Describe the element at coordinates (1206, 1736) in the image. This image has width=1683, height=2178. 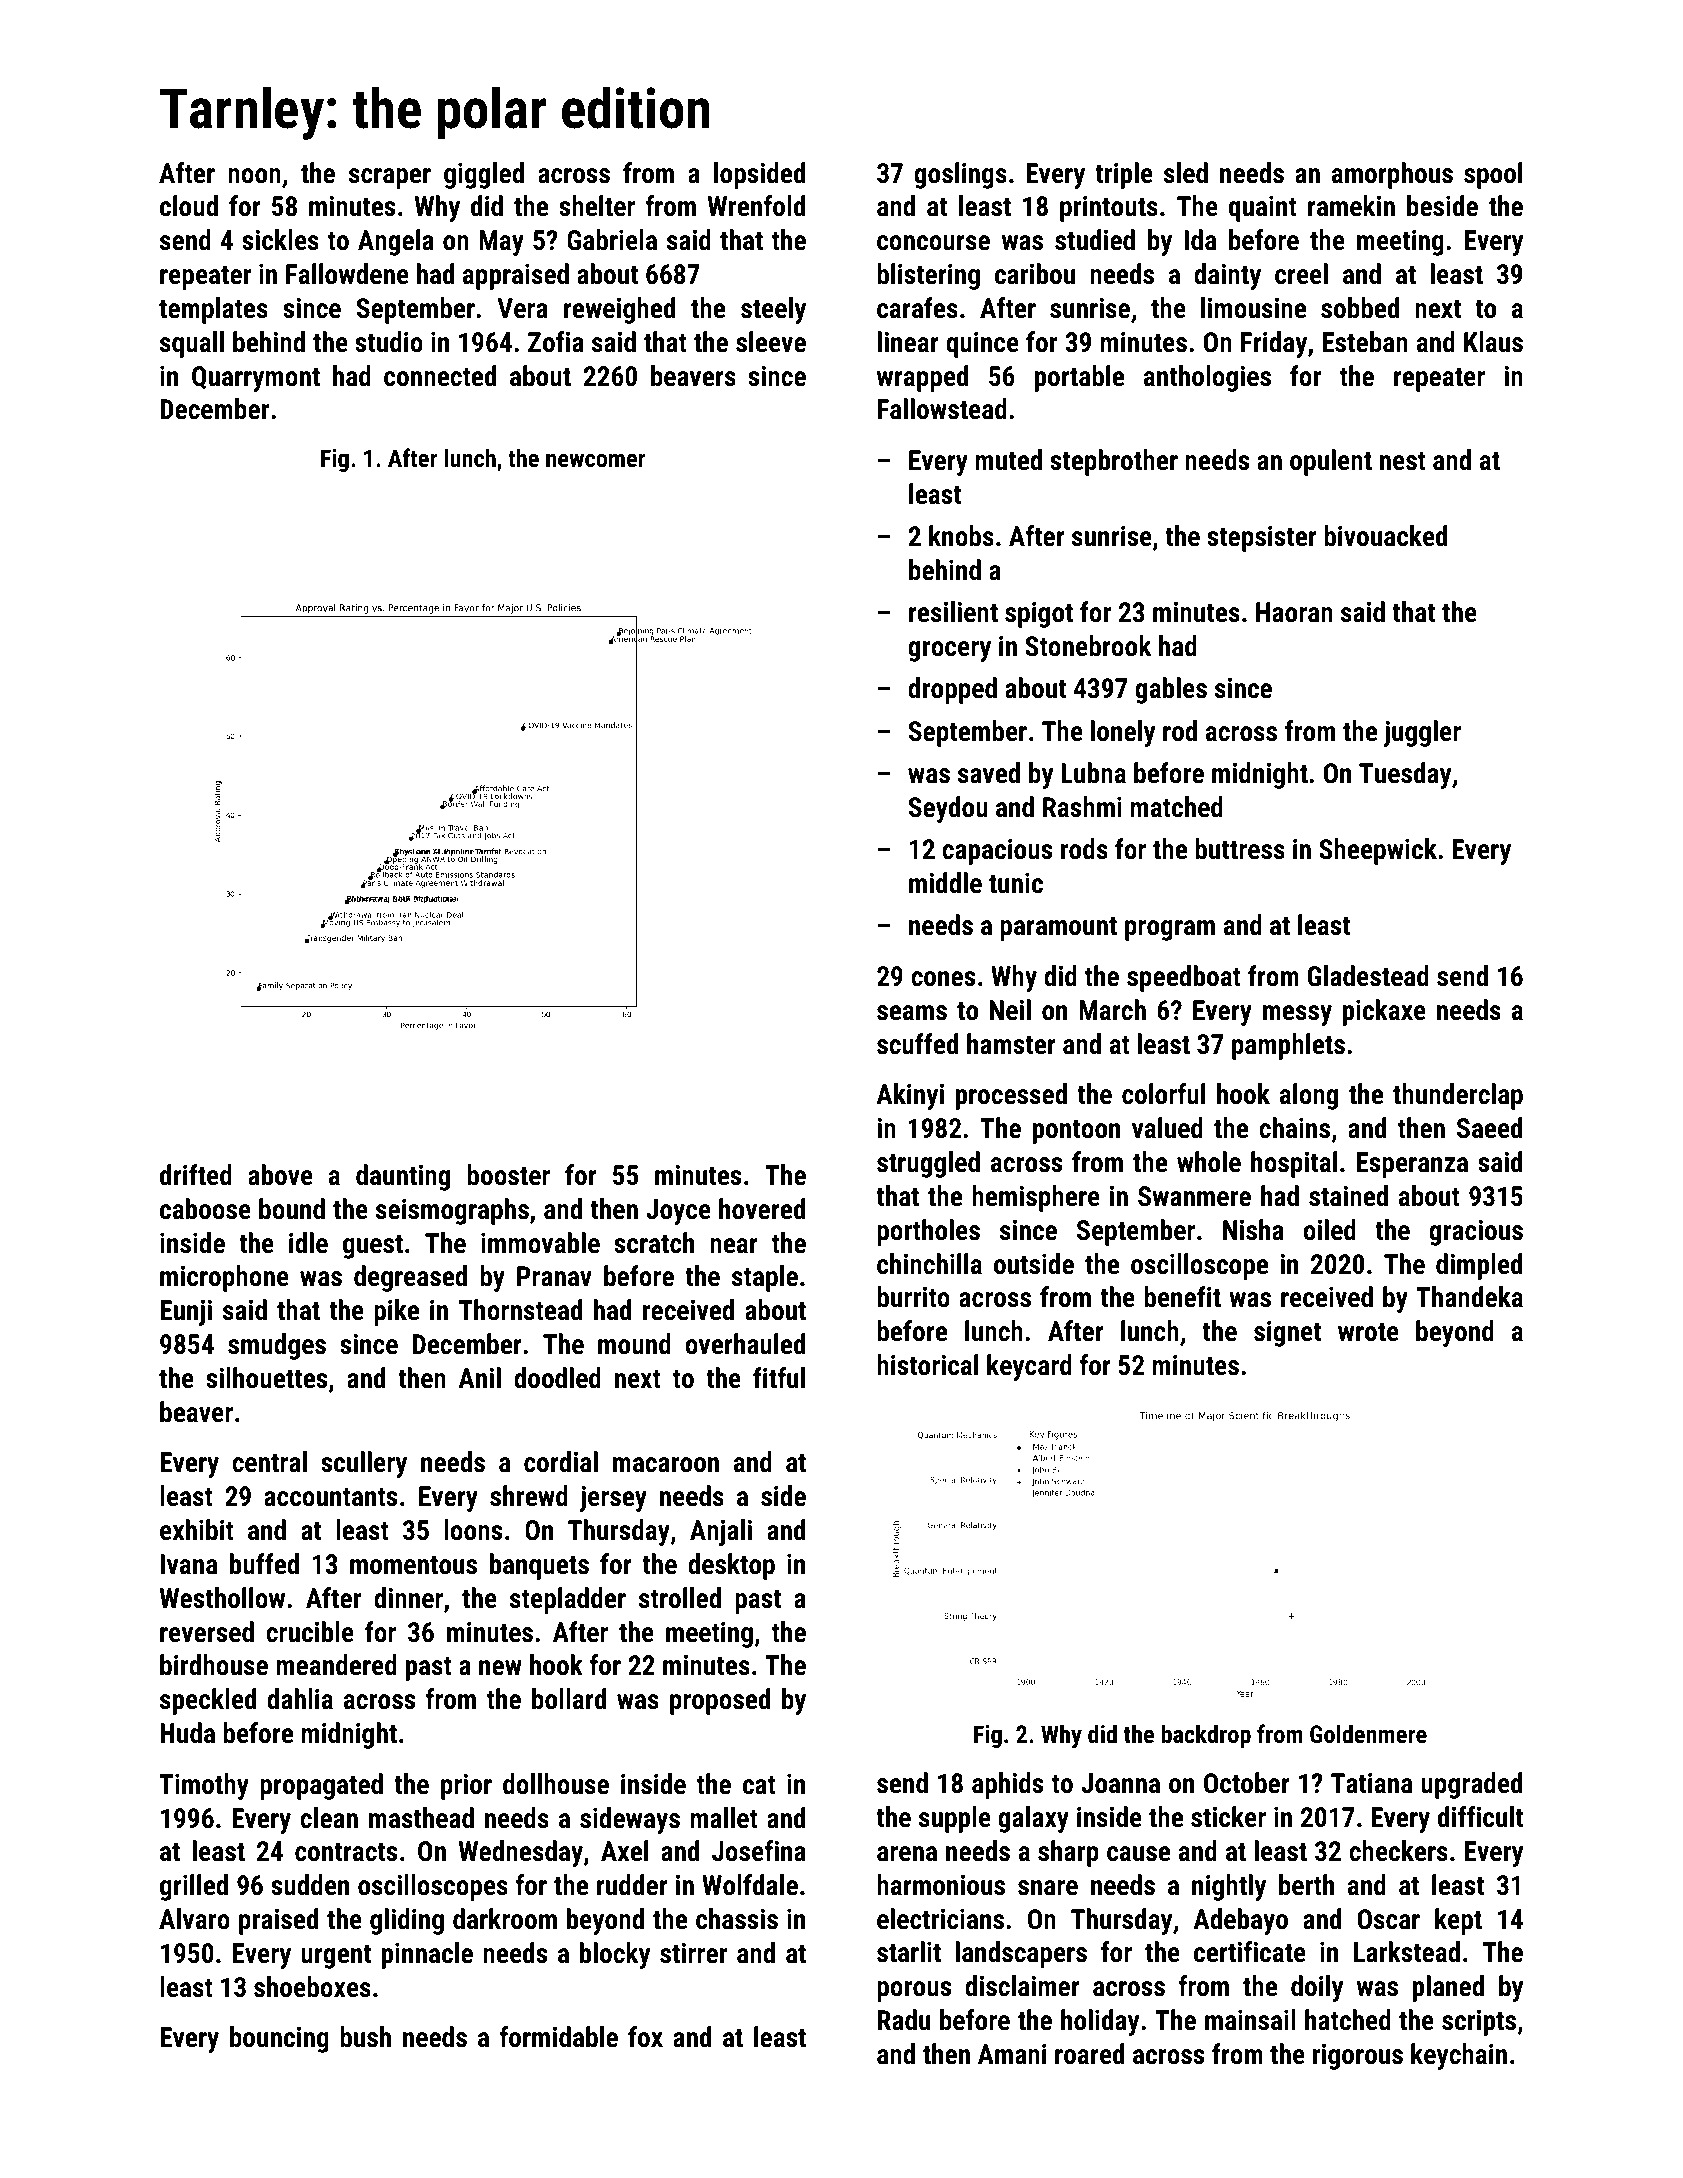
I see `backdrop` at that location.
